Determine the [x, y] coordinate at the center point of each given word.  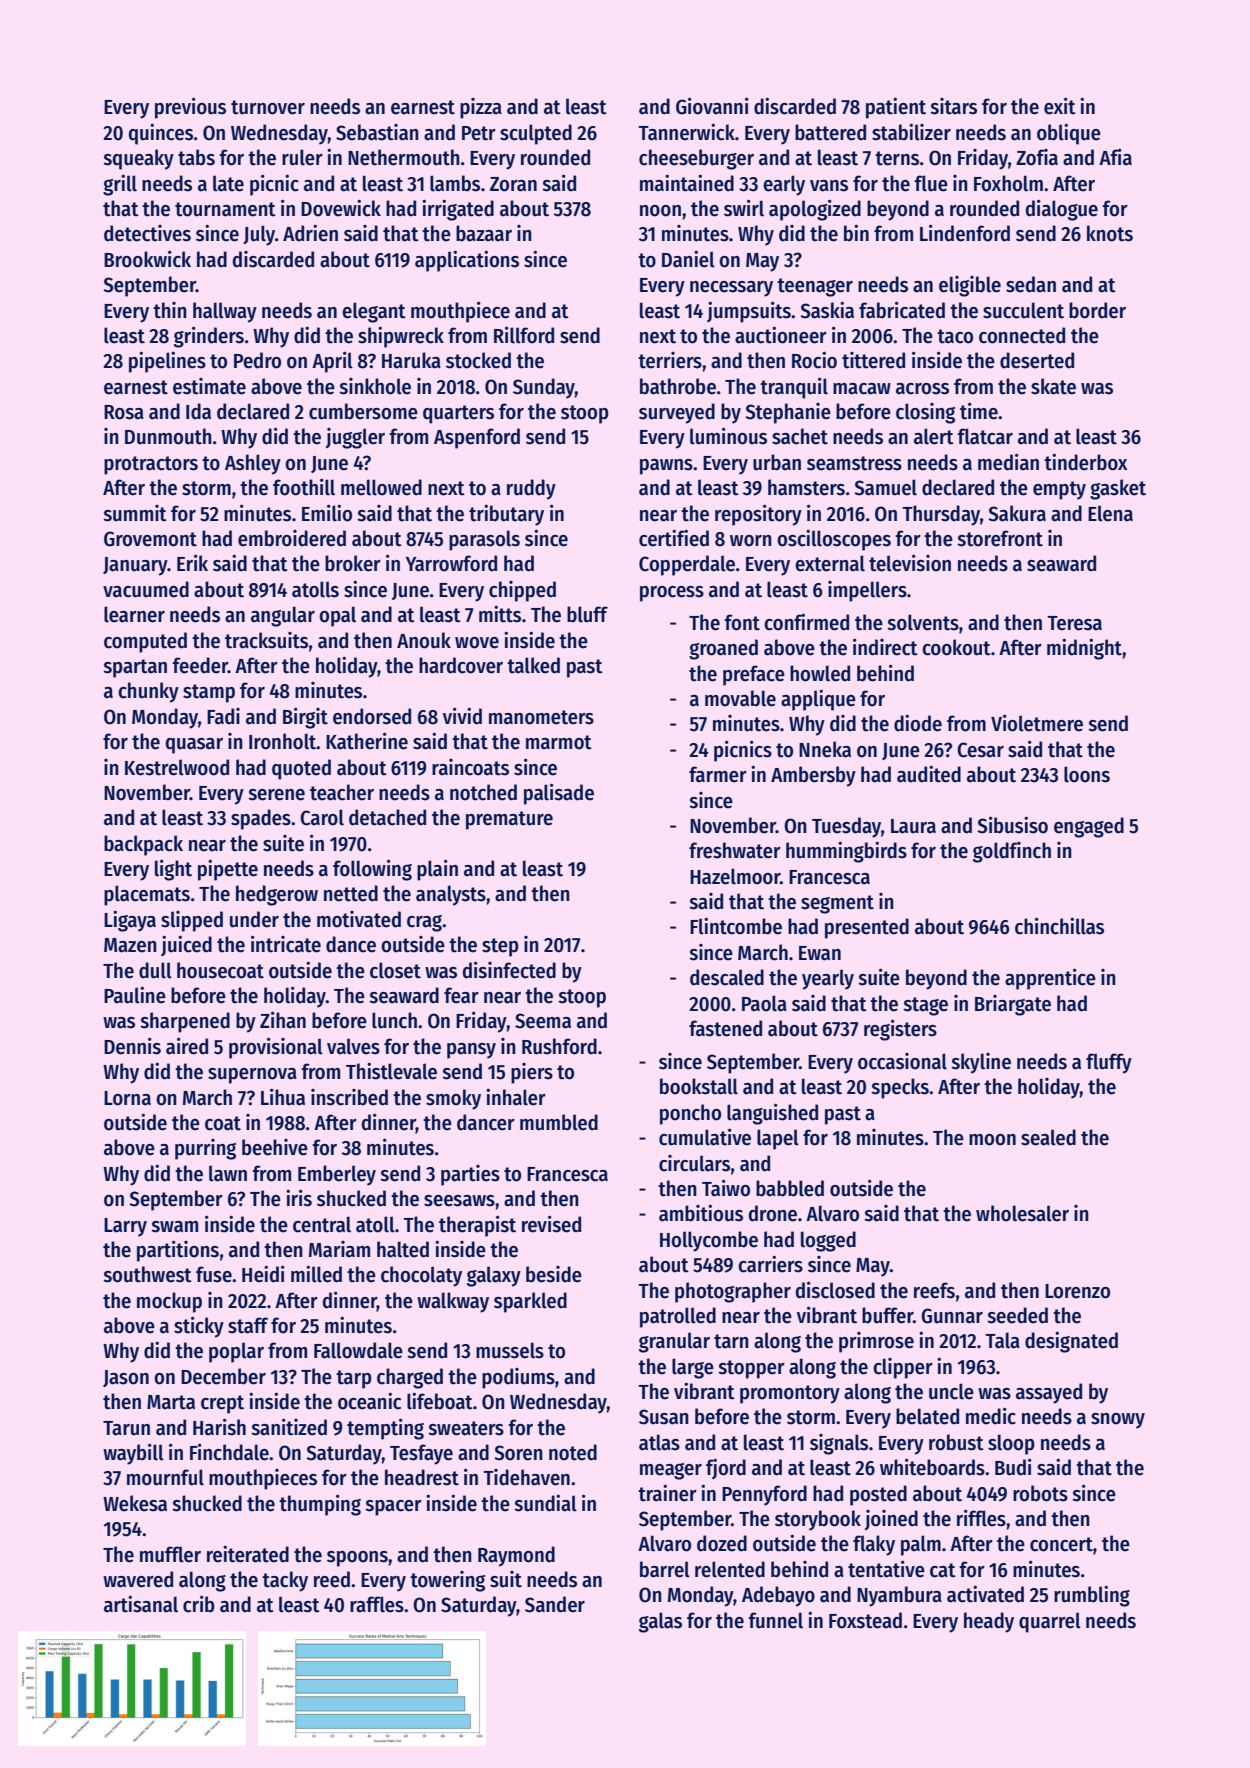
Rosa [124, 412]
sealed [1048, 1137]
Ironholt [283, 741]
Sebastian [377, 132]
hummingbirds [846, 852]
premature [509, 820]
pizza [481, 108]
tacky [285, 1581]
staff [248, 1325]
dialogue [1061, 210]
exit [1060, 106]
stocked [478, 360]
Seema [543, 1021]
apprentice [1050, 979]
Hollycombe [709, 1241]
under [254, 919]
